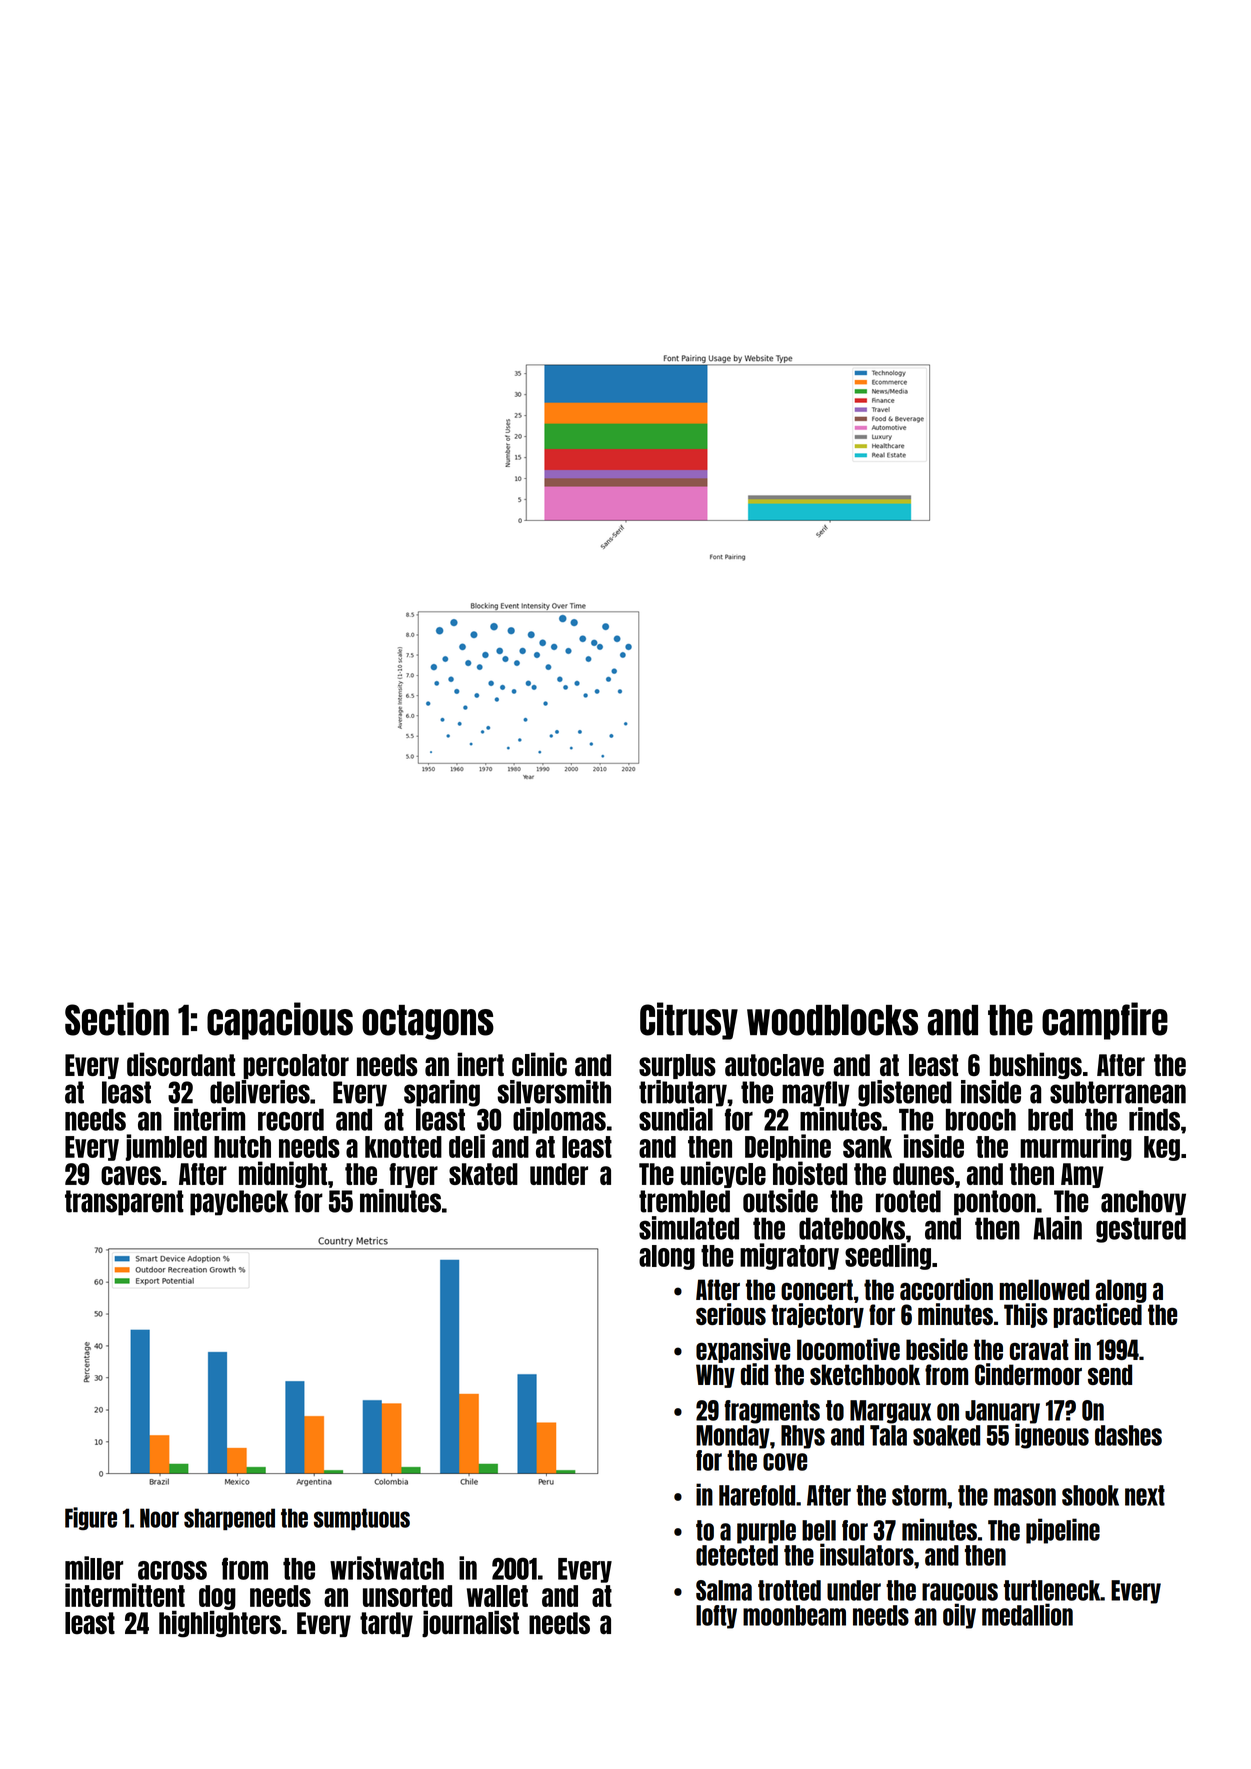 Image resolution: width=1251 pixels, height=1769 pixels. Describe the element at coordinates (1128, 1435) in the screenshot. I see `dashes` at that location.
